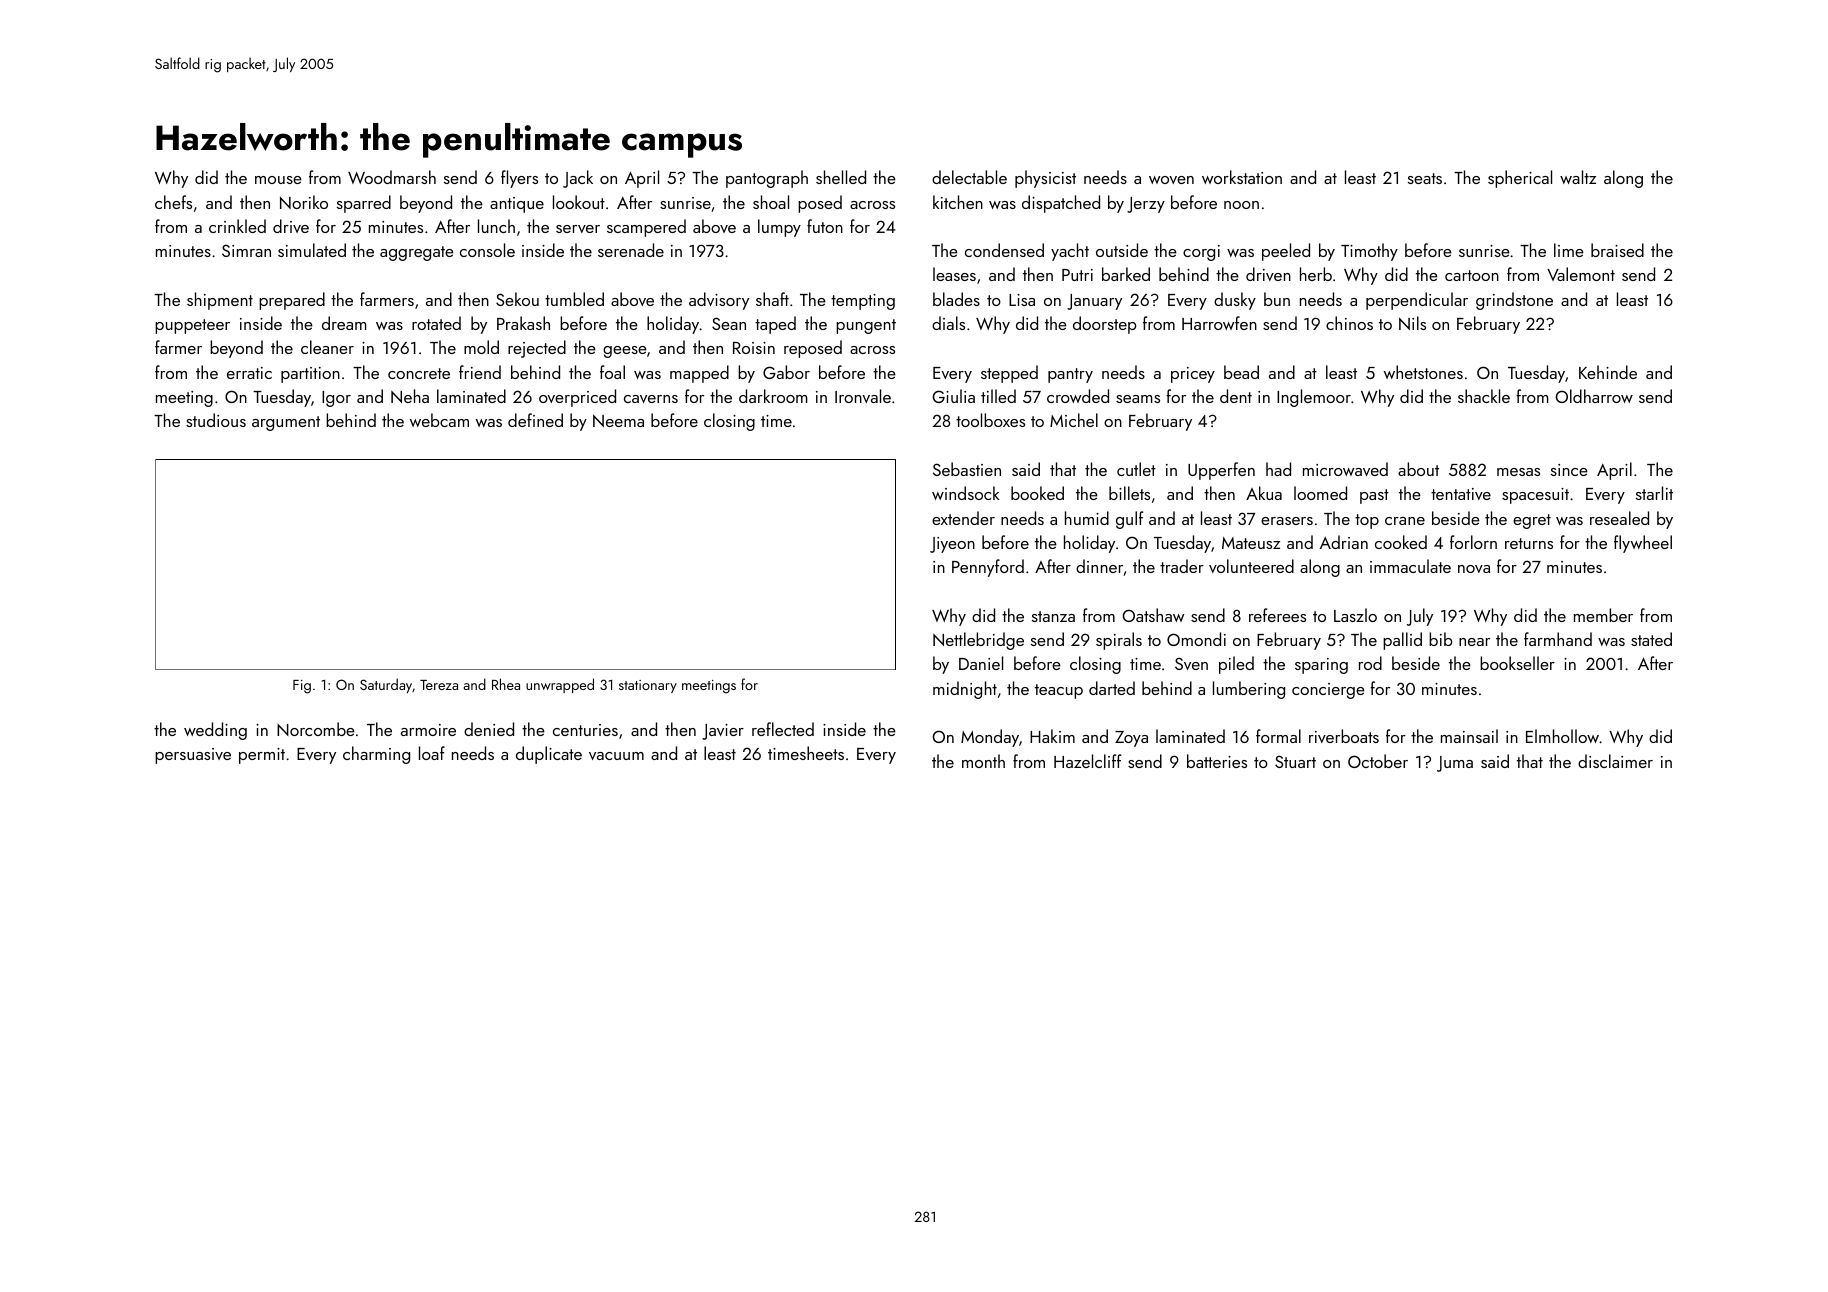 The height and width of the page is (1292, 1828). What do you see at coordinates (286, 423) in the page?
I see `argument` at bounding box center [286, 423].
